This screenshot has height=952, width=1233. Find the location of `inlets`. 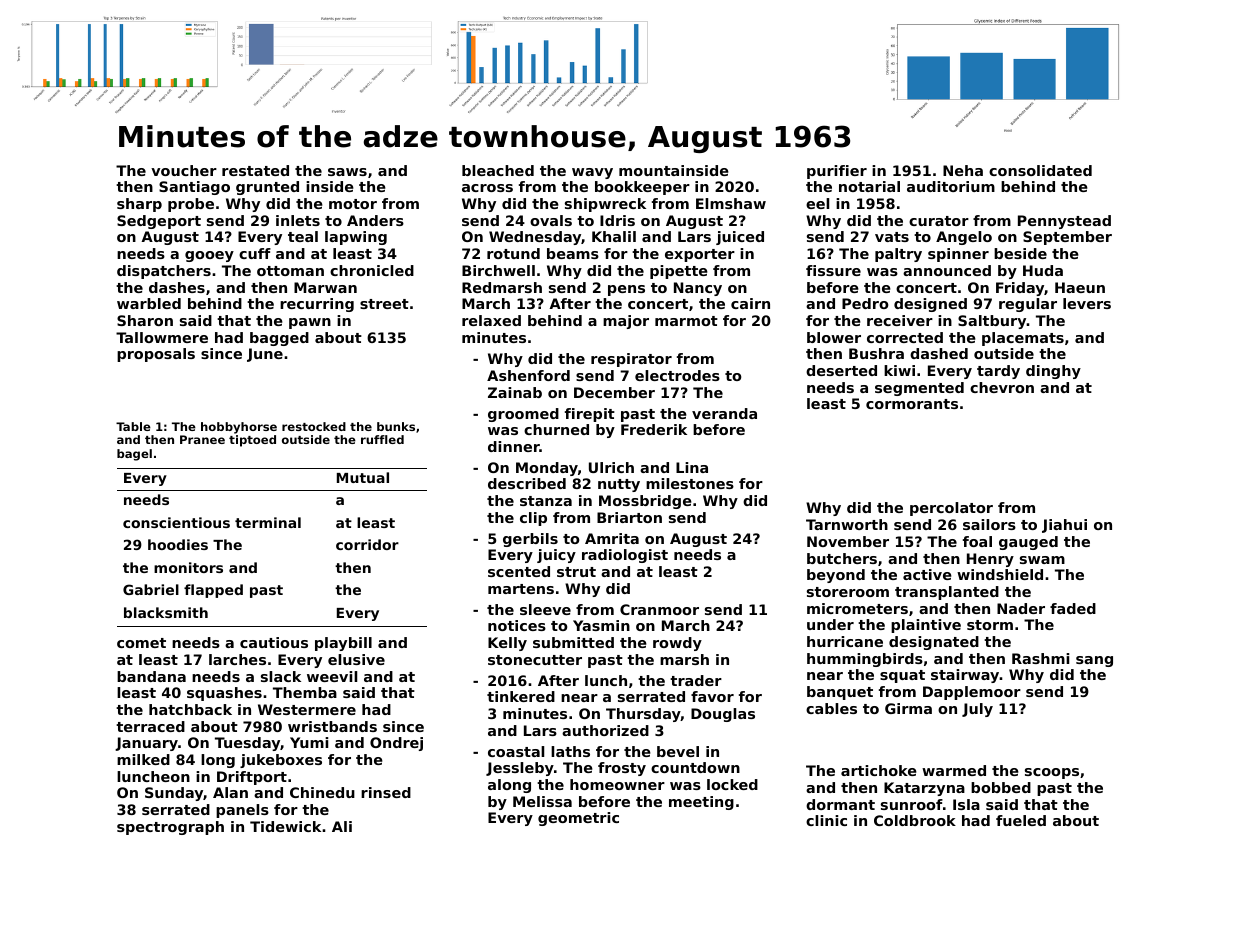

inlets is located at coordinates (298, 220).
